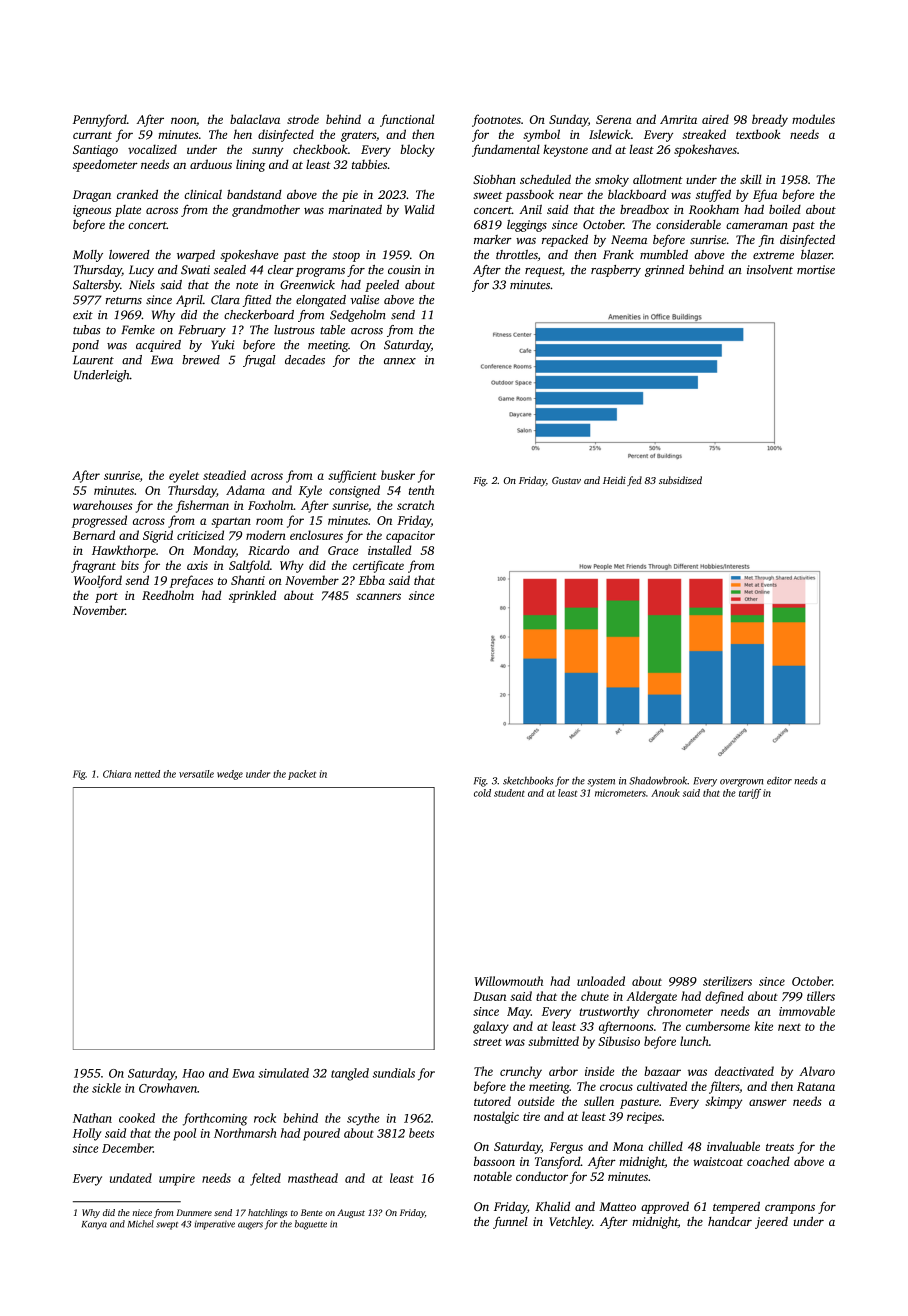 Image resolution: width=908 pixels, height=1316 pixels. Describe the element at coordinates (196, 256) in the screenshot. I see `warped` at that location.
